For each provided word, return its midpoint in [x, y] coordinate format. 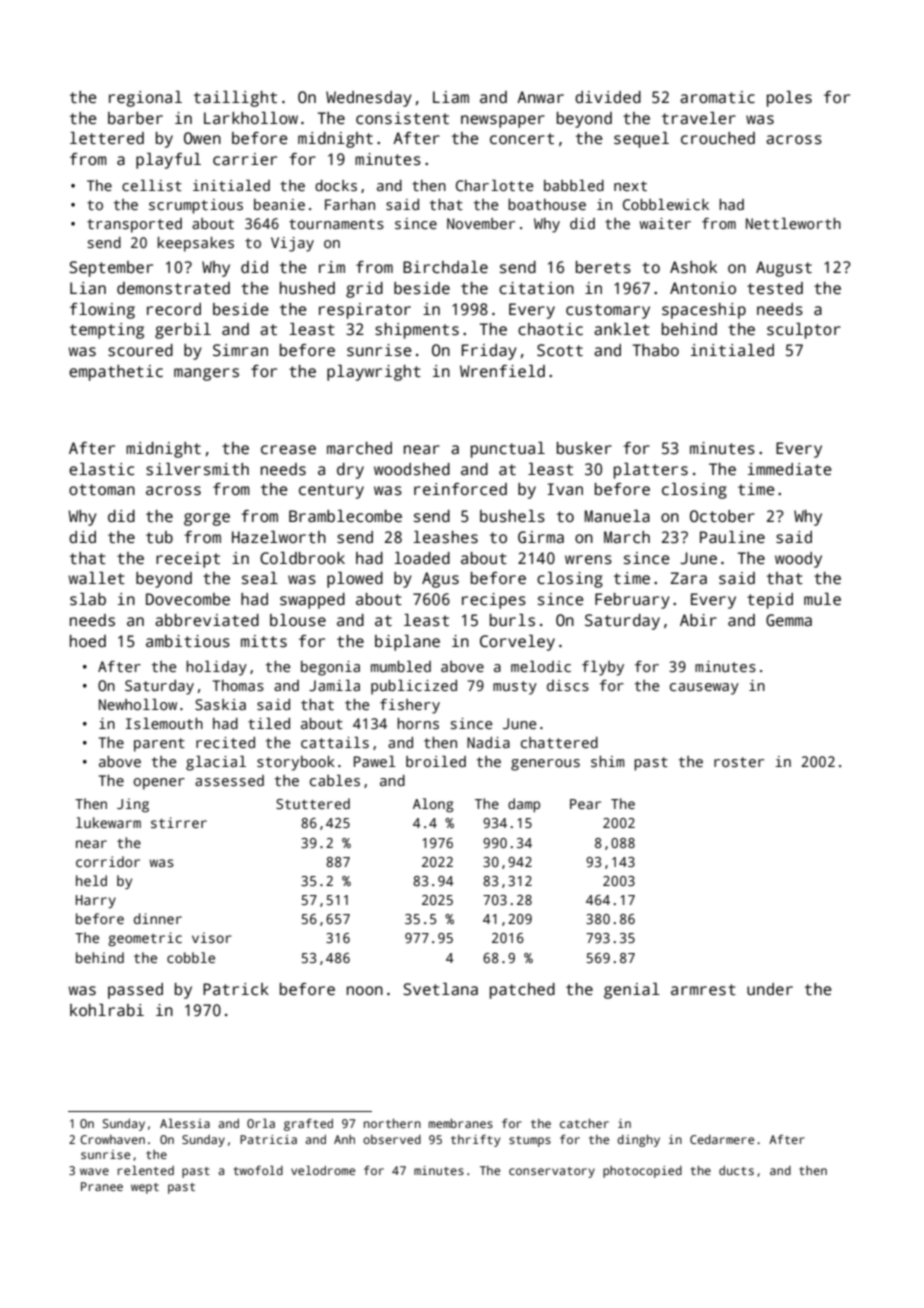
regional [145, 99]
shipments [417, 331]
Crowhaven [112, 1139]
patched [522, 991]
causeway [704, 689]
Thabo [656, 350]
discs [568, 685]
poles [789, 99]
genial [632, 991]
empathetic [116, 373]
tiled [269, 723]
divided [608, 97]
